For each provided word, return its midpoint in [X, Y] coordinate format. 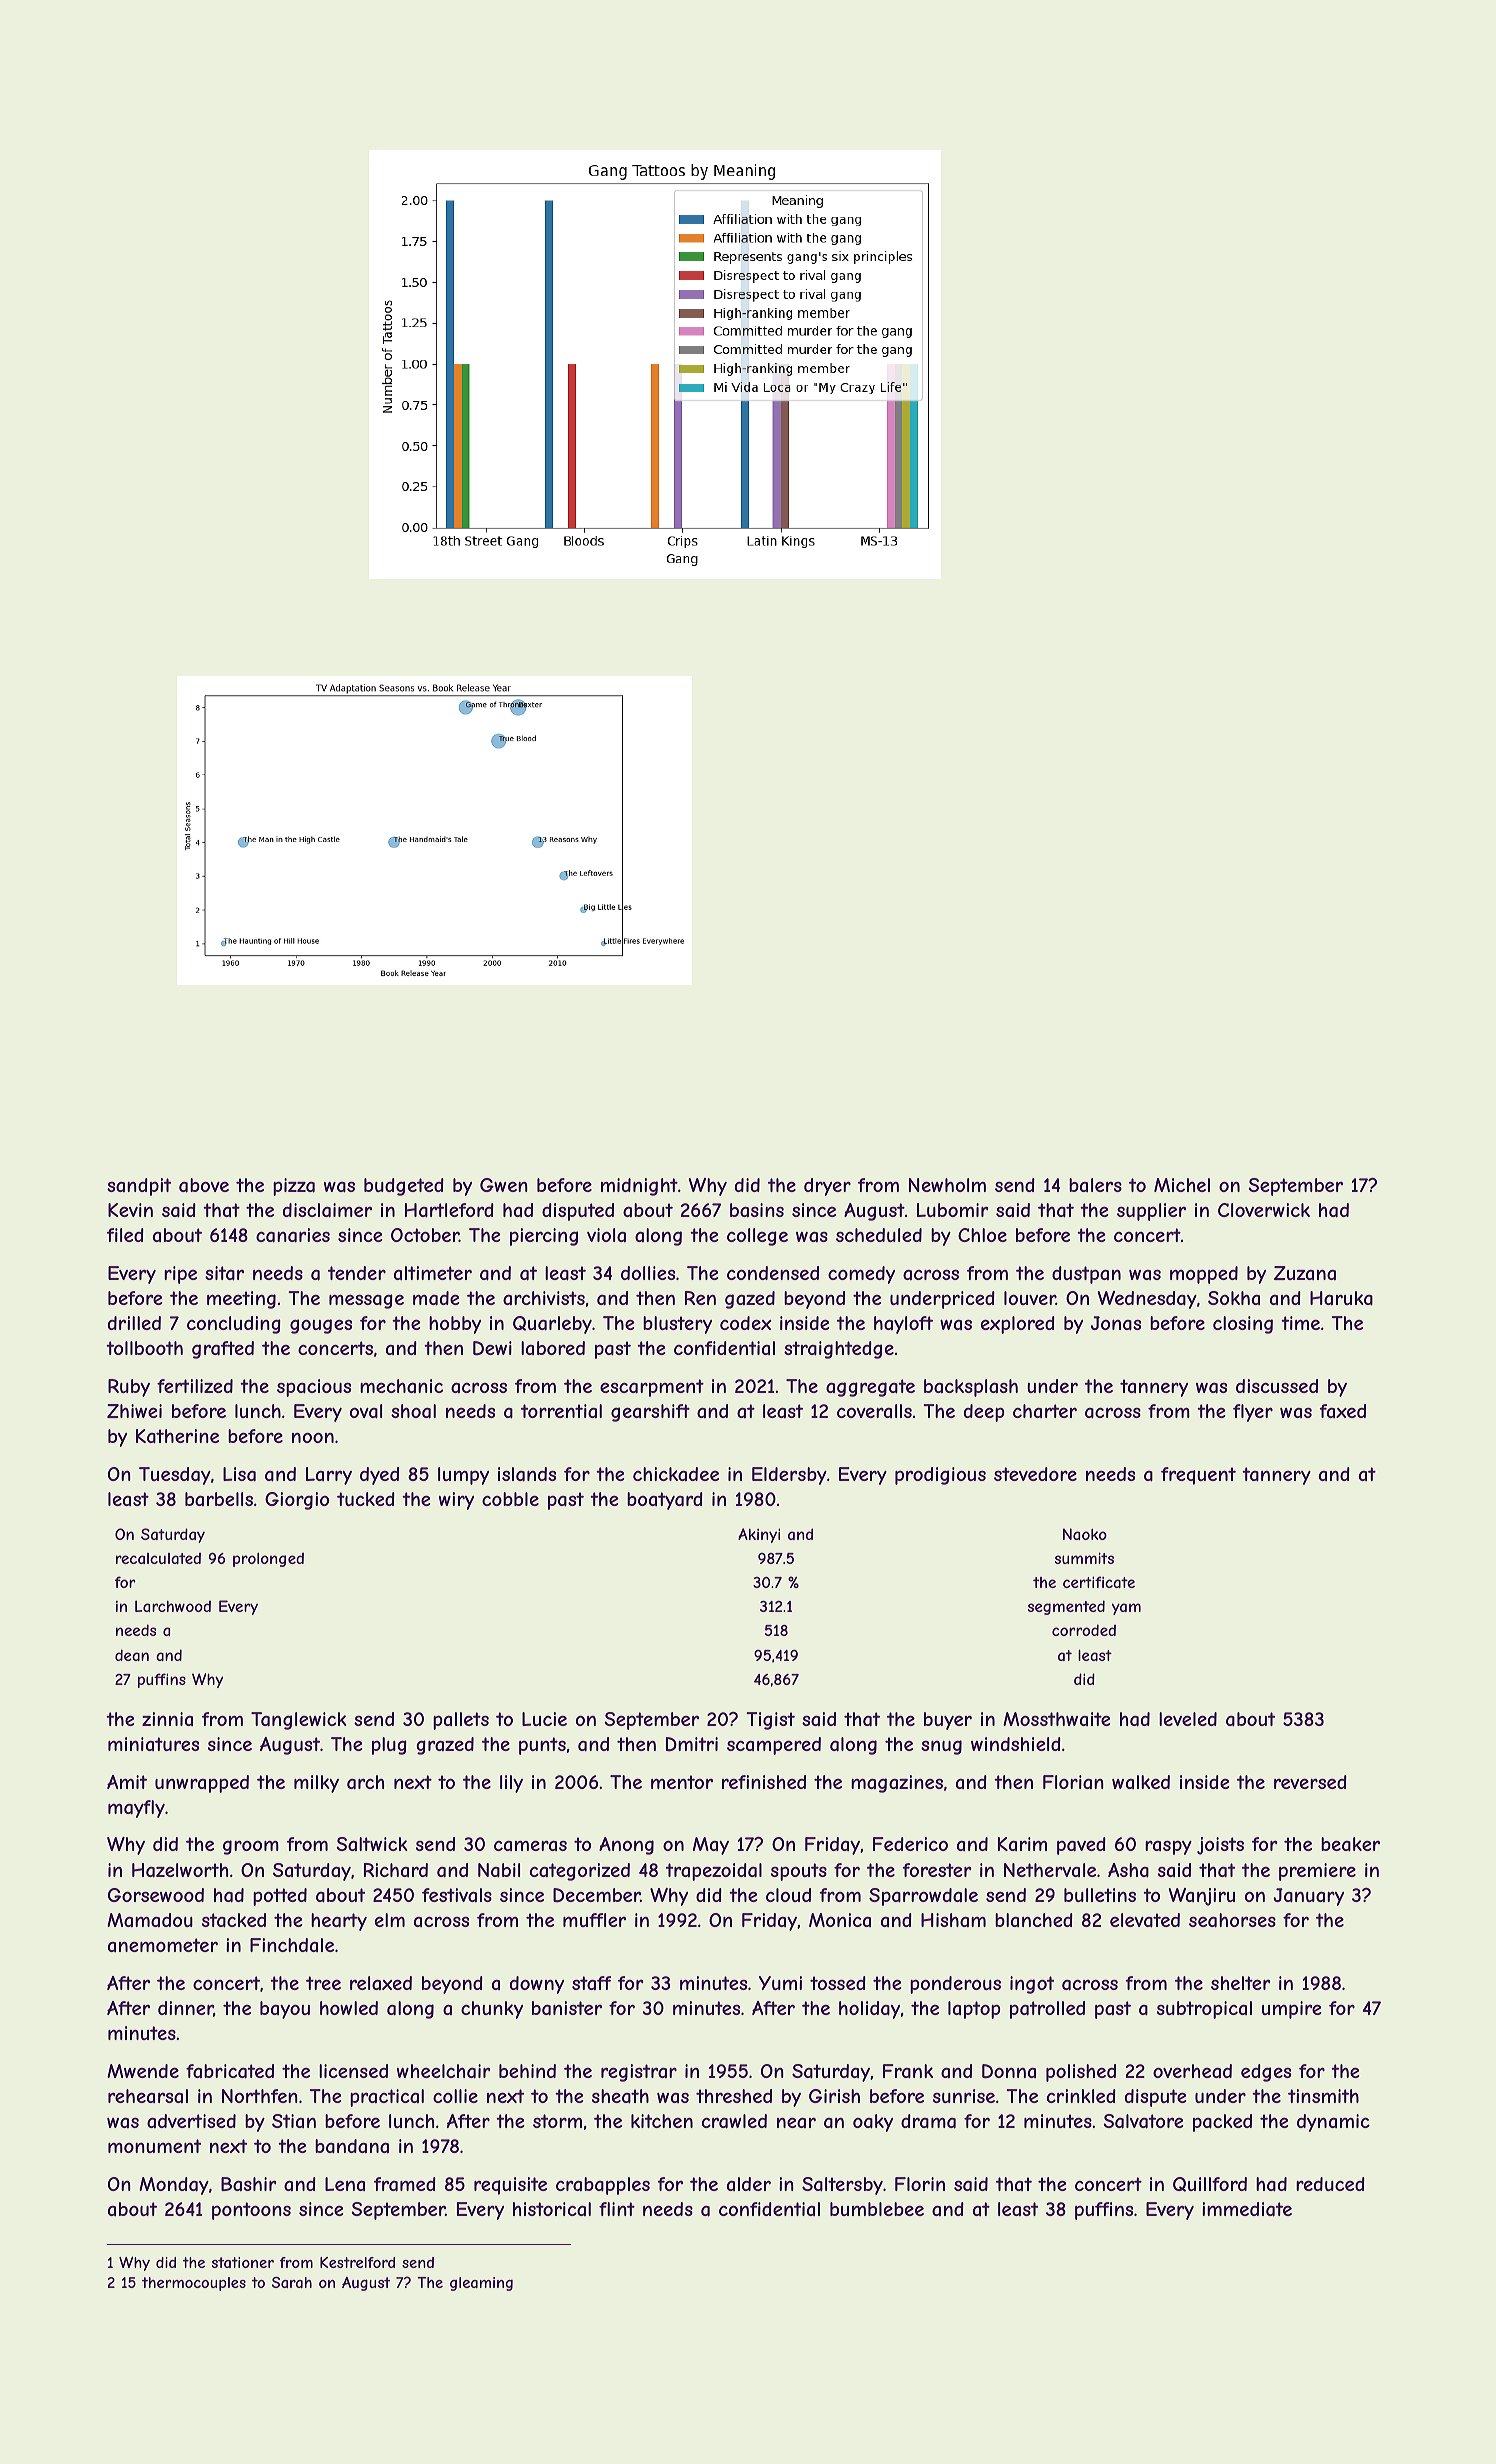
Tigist [771, 1721]
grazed [445, 1746]
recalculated [158, 1558]
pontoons [251, 2211]
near [796, 2123]
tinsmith [1323, 2096]
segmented [1066, 1607]
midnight [639, 1187]
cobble [510, 1499]
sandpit [139, 1187]
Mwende [143, 2071]
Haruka [1341, 1298]
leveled [1188, 1719]
